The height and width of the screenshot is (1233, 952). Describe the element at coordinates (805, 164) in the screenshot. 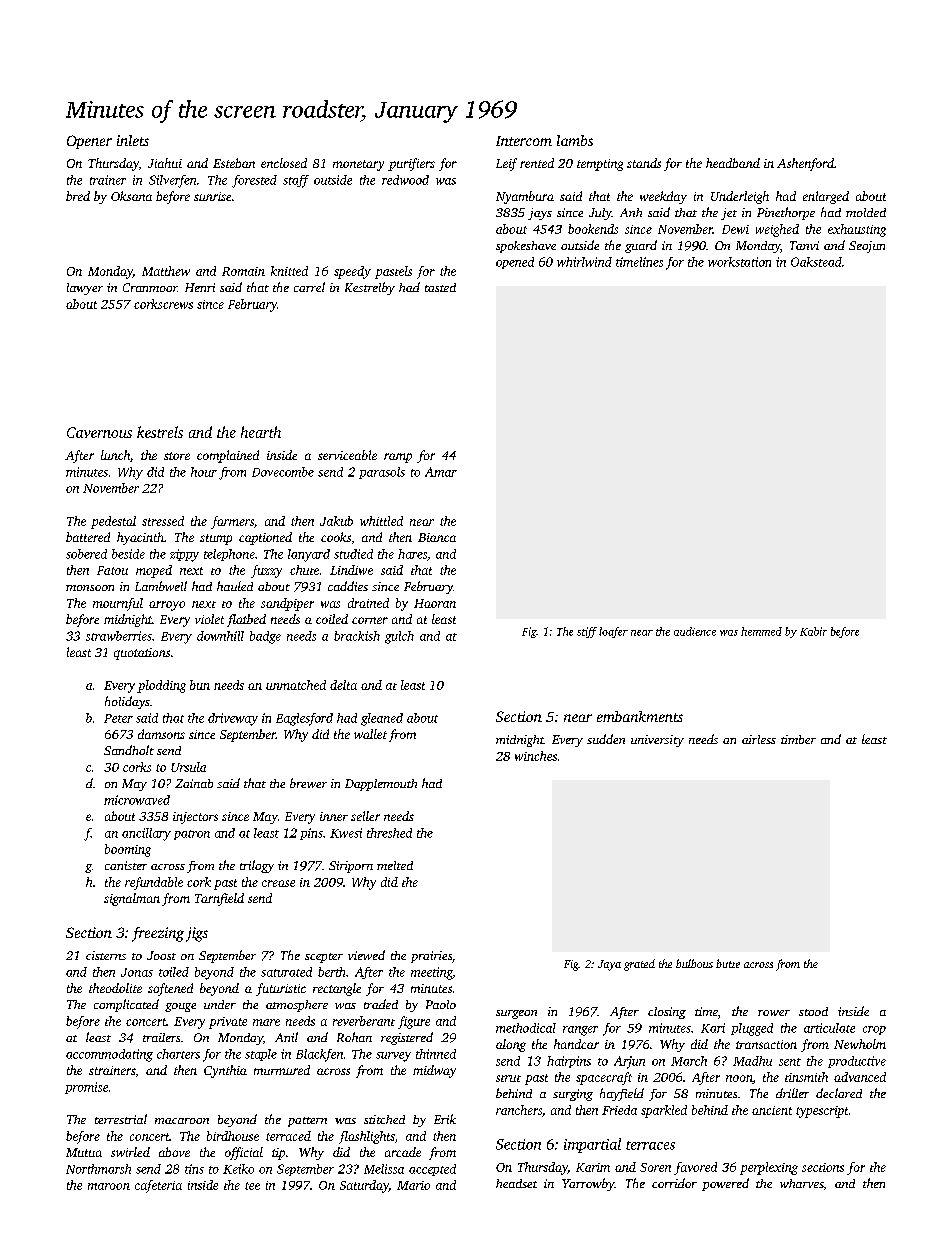

I see `Ashenford` at that location.
